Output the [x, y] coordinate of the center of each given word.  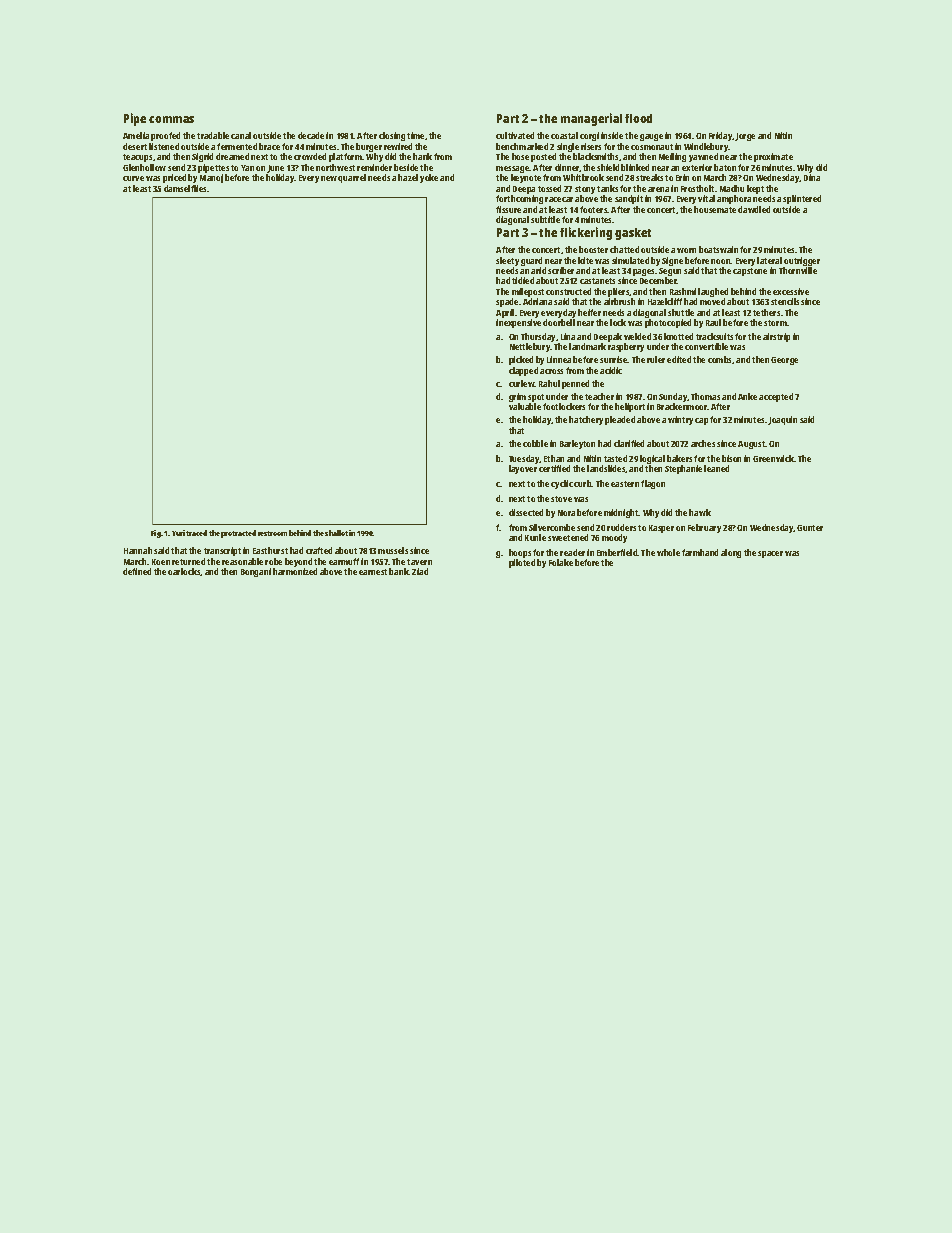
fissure [508, 209]
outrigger [802, 261]
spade [507, 302]
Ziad [420, 571]
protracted [238, 534]
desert [135, 146]
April [505, 313]
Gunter [810, 528]
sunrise [614, 359]
